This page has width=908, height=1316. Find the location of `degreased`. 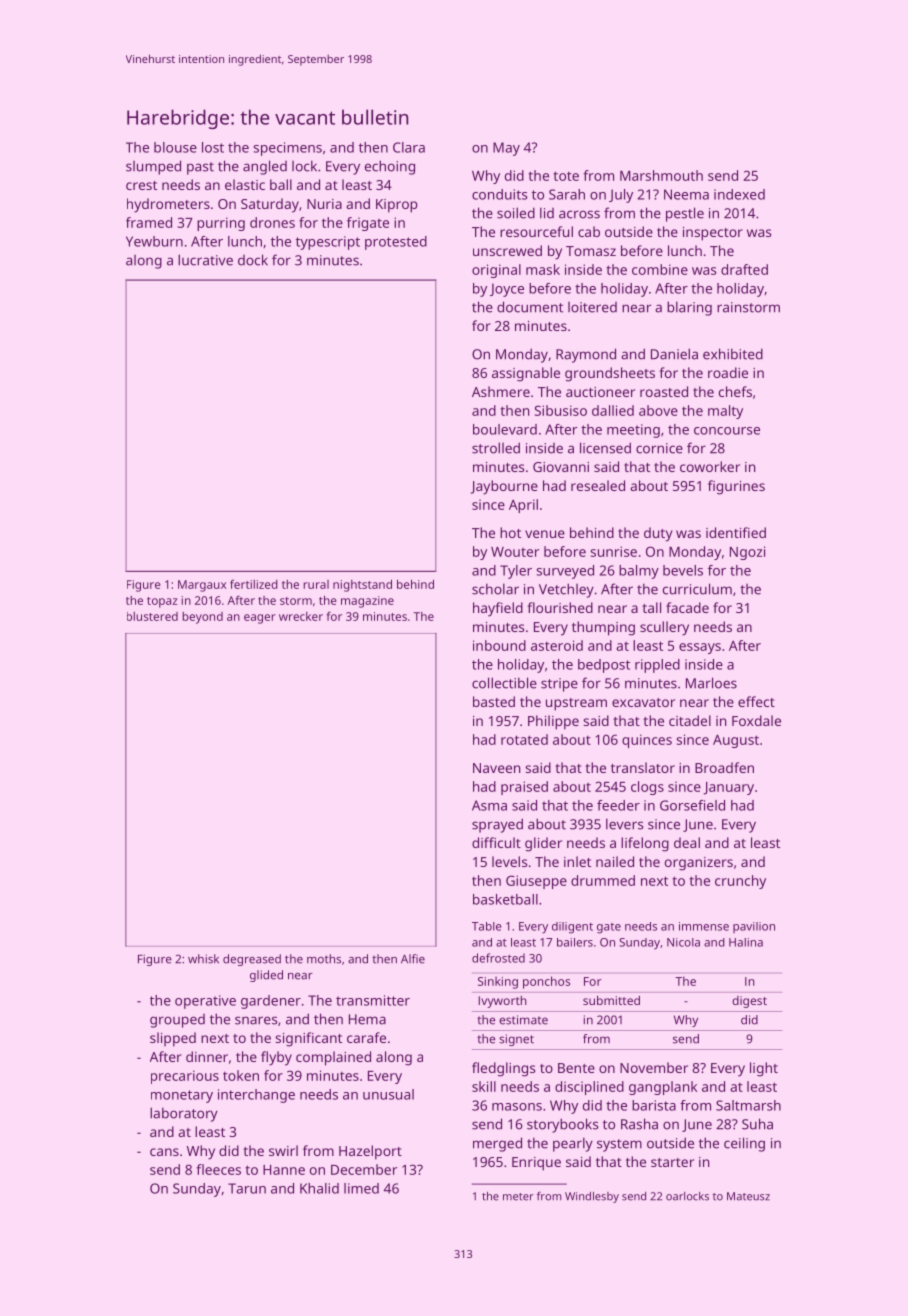

degreased is located at coordinates (252, 960).
